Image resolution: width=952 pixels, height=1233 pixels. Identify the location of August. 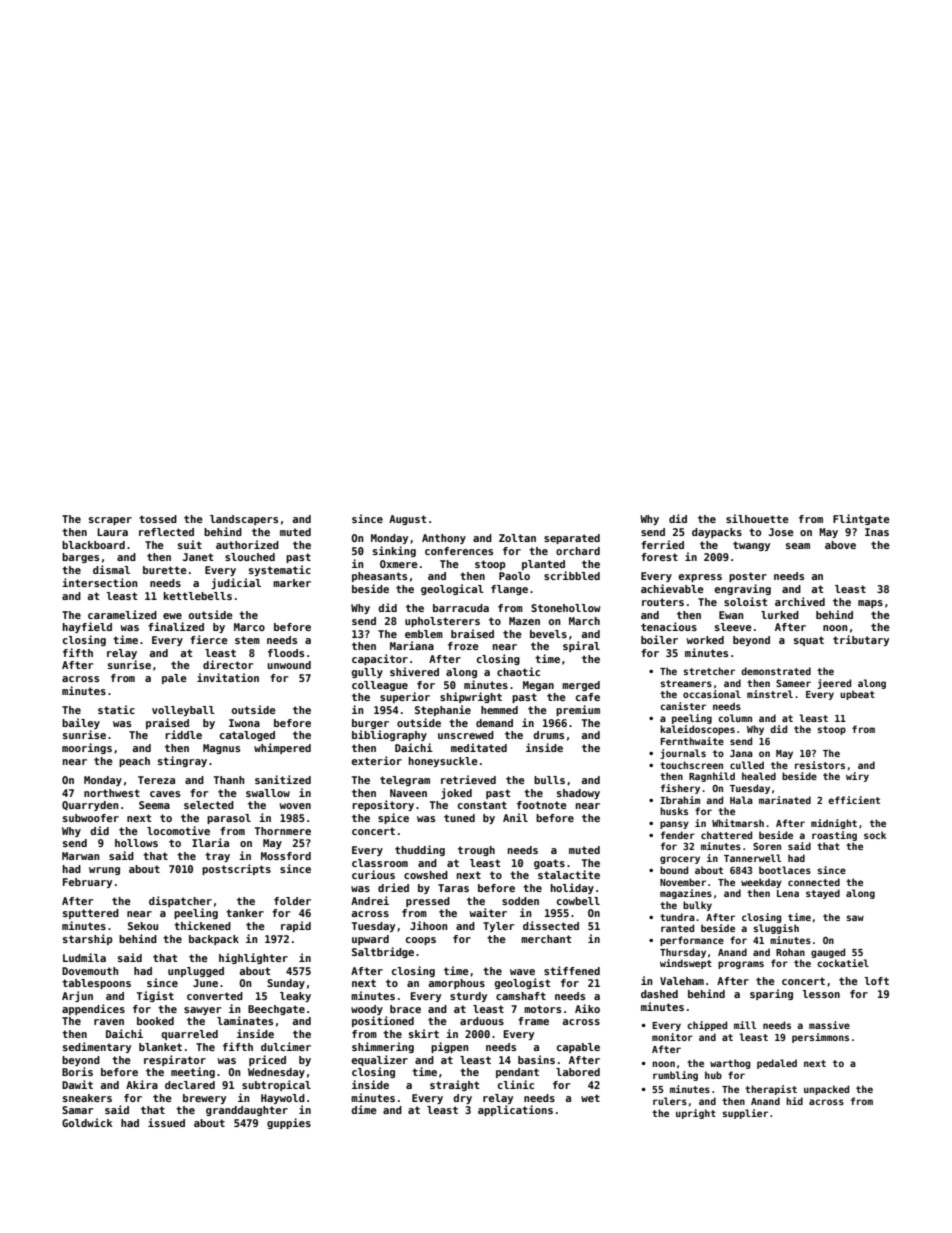
(408, 520).
